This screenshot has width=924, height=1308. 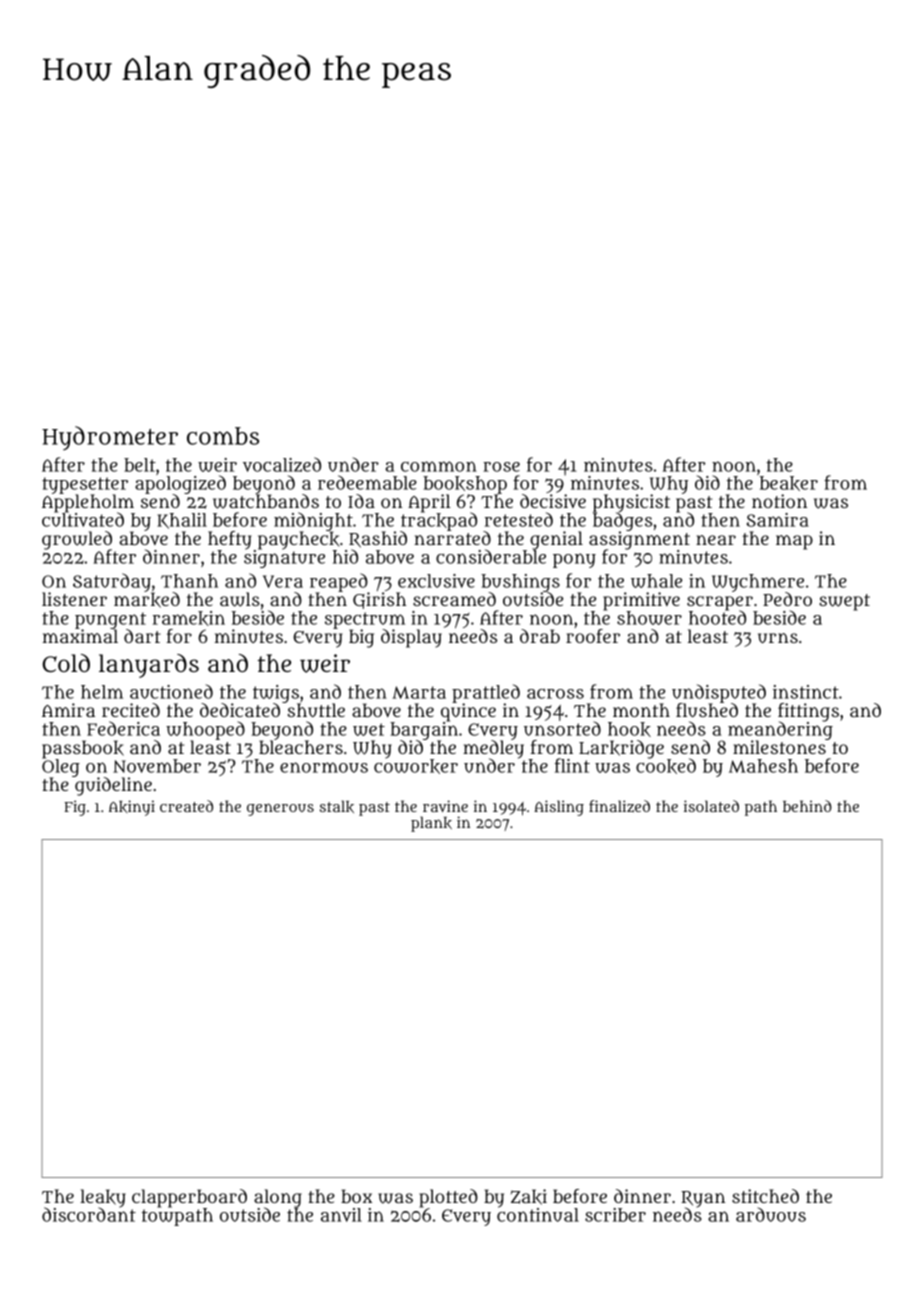 I want to click on swept, so click(x=844, y=602).
